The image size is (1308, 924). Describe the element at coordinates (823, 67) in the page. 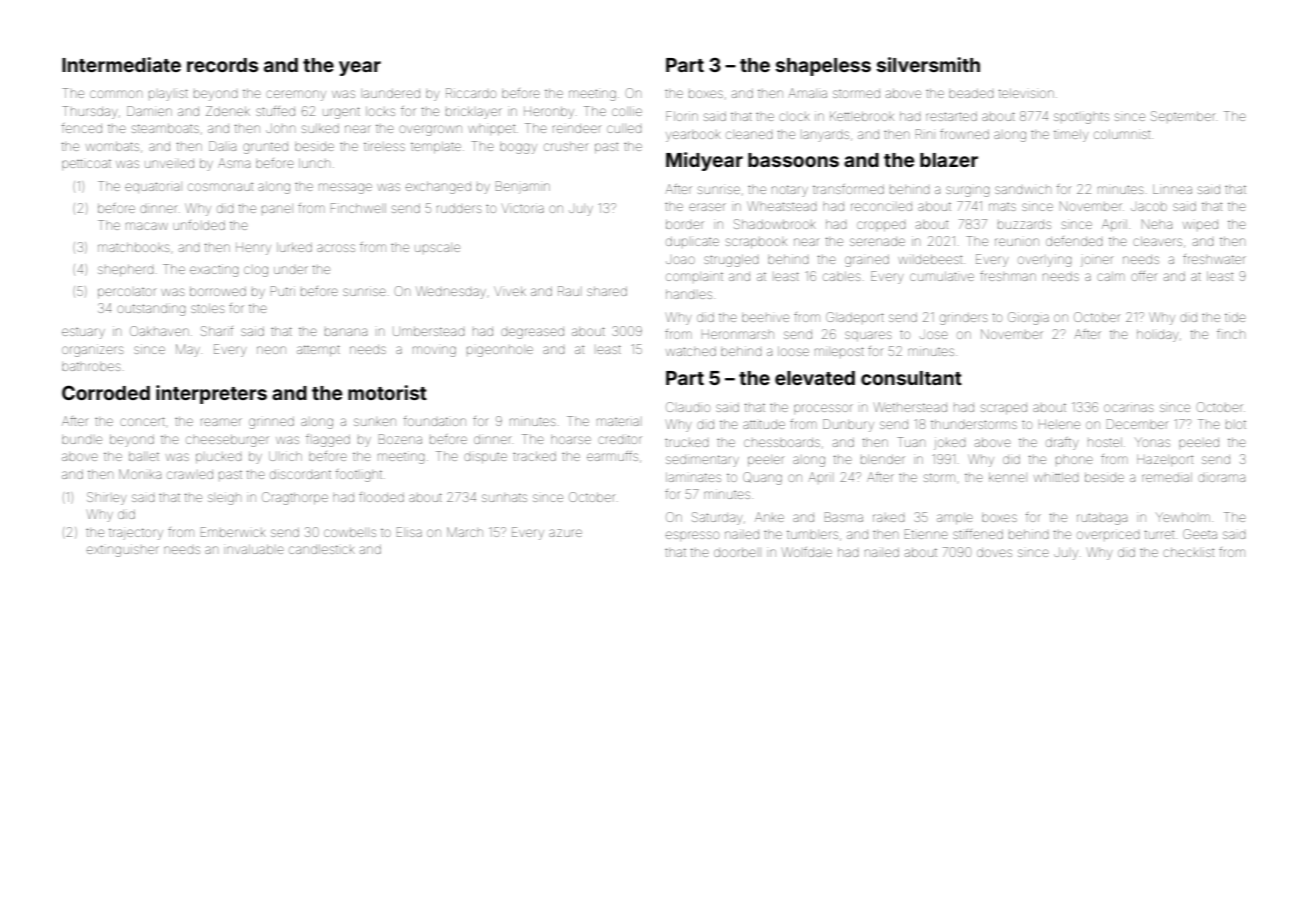

I see `shapeless` at that location.
